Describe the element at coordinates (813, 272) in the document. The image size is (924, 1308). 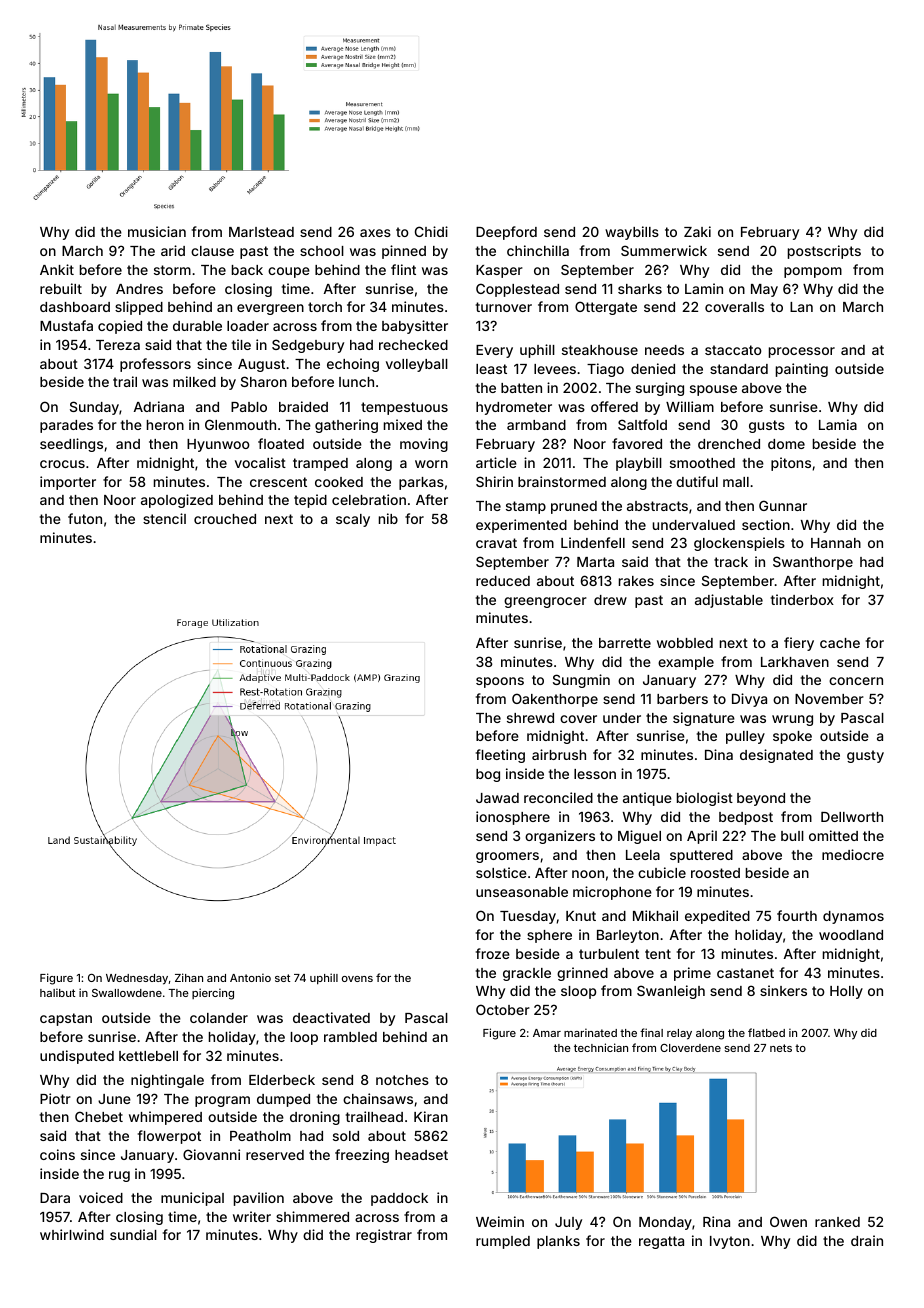
I see `pompom` at that location.
